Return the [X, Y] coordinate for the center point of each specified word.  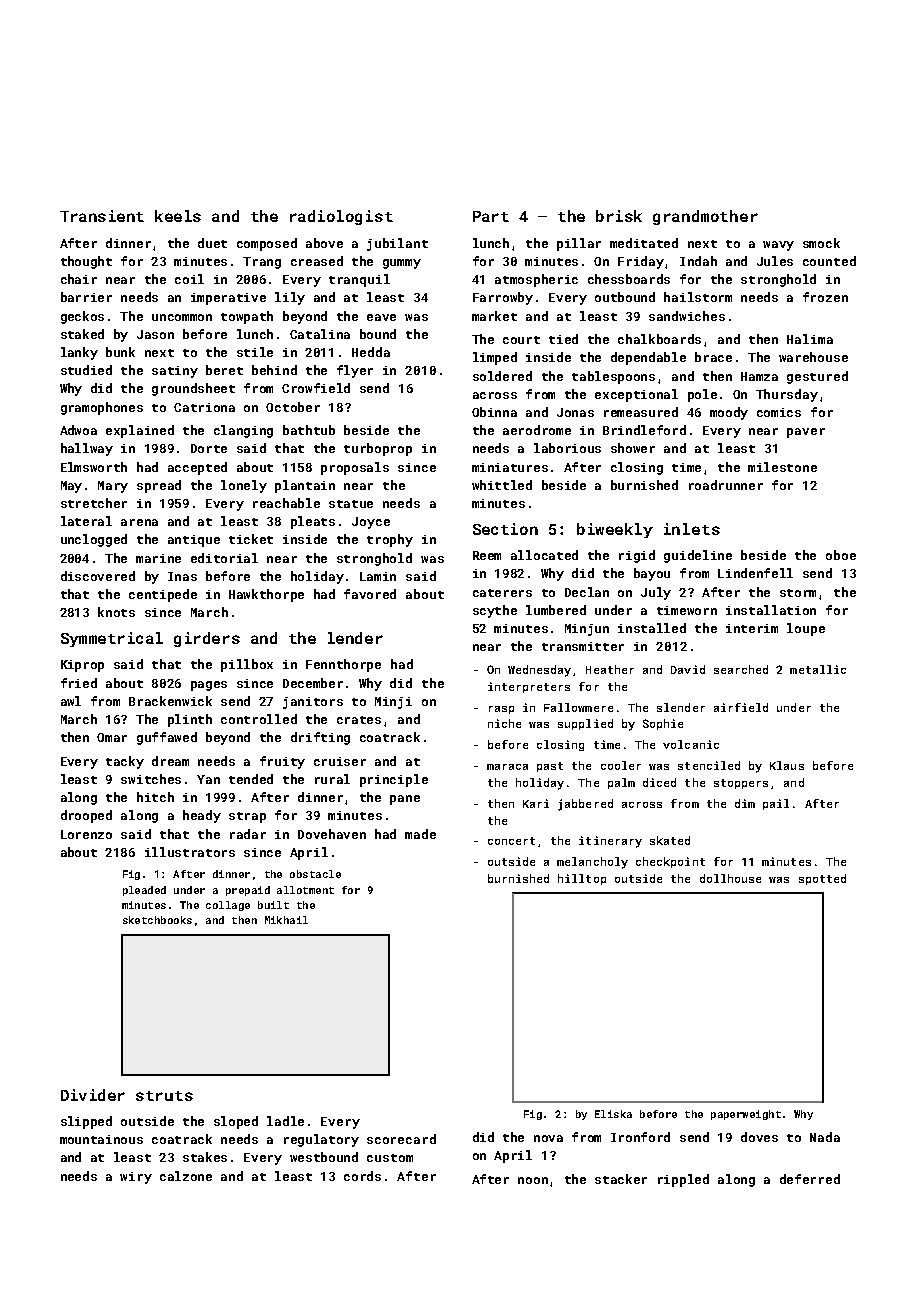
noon [533, 1180]
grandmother [705, 217]
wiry [136, 1178]
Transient [102, 216]
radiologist [341, 217]
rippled [683, 1180]
